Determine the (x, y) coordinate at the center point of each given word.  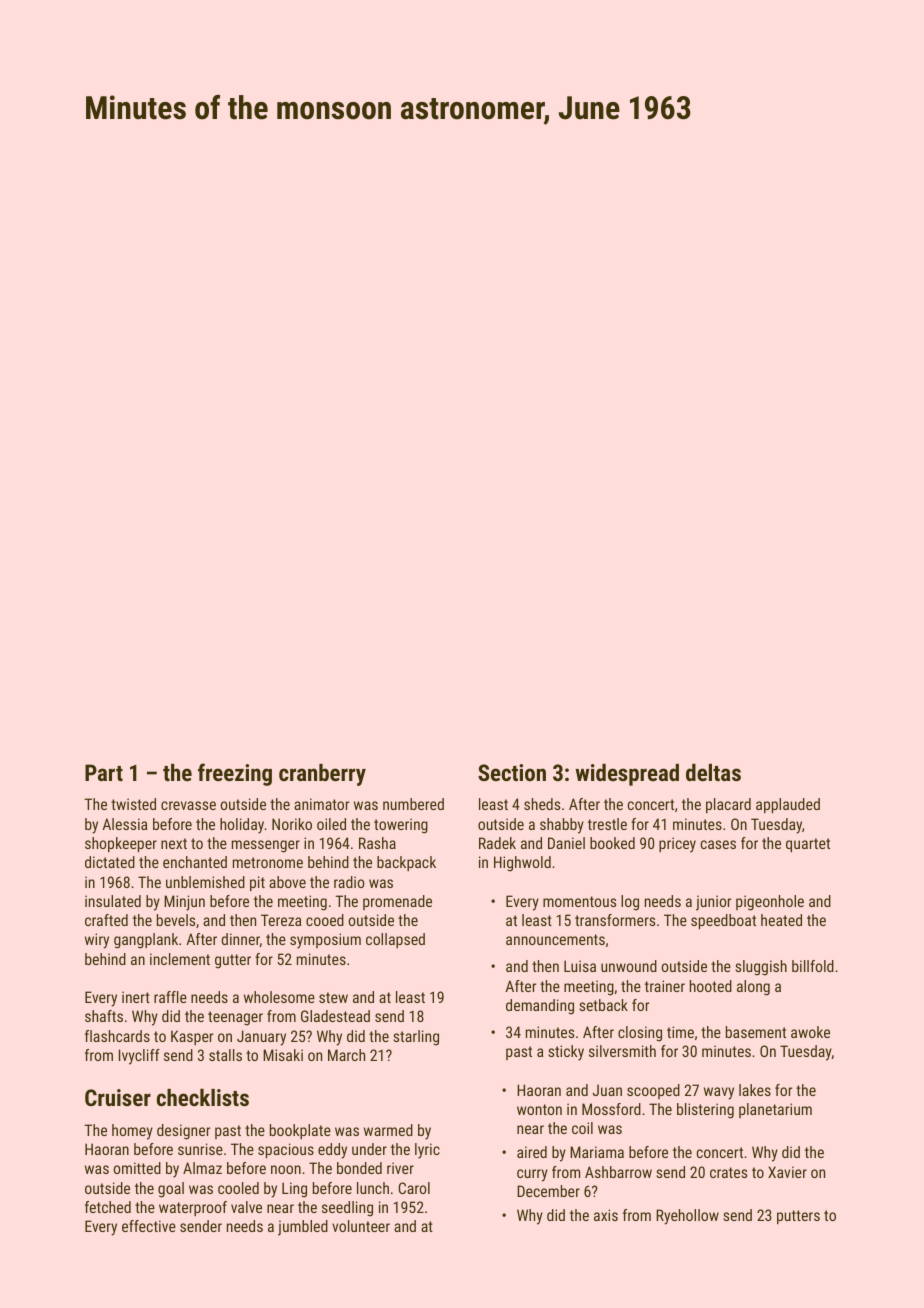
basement (756, 1032)
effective (149, 1226)
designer (183, 1132)
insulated (113, 901)
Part (104, 772)
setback (603, 1005)
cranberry (322, 775)
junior (713, 903)
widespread (627, 775)
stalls (225, 1055)
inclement (180, 959)
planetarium (775, 1110)
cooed (325, 920)
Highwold (522, 864)
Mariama (597, 1152)
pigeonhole (770, 903)
